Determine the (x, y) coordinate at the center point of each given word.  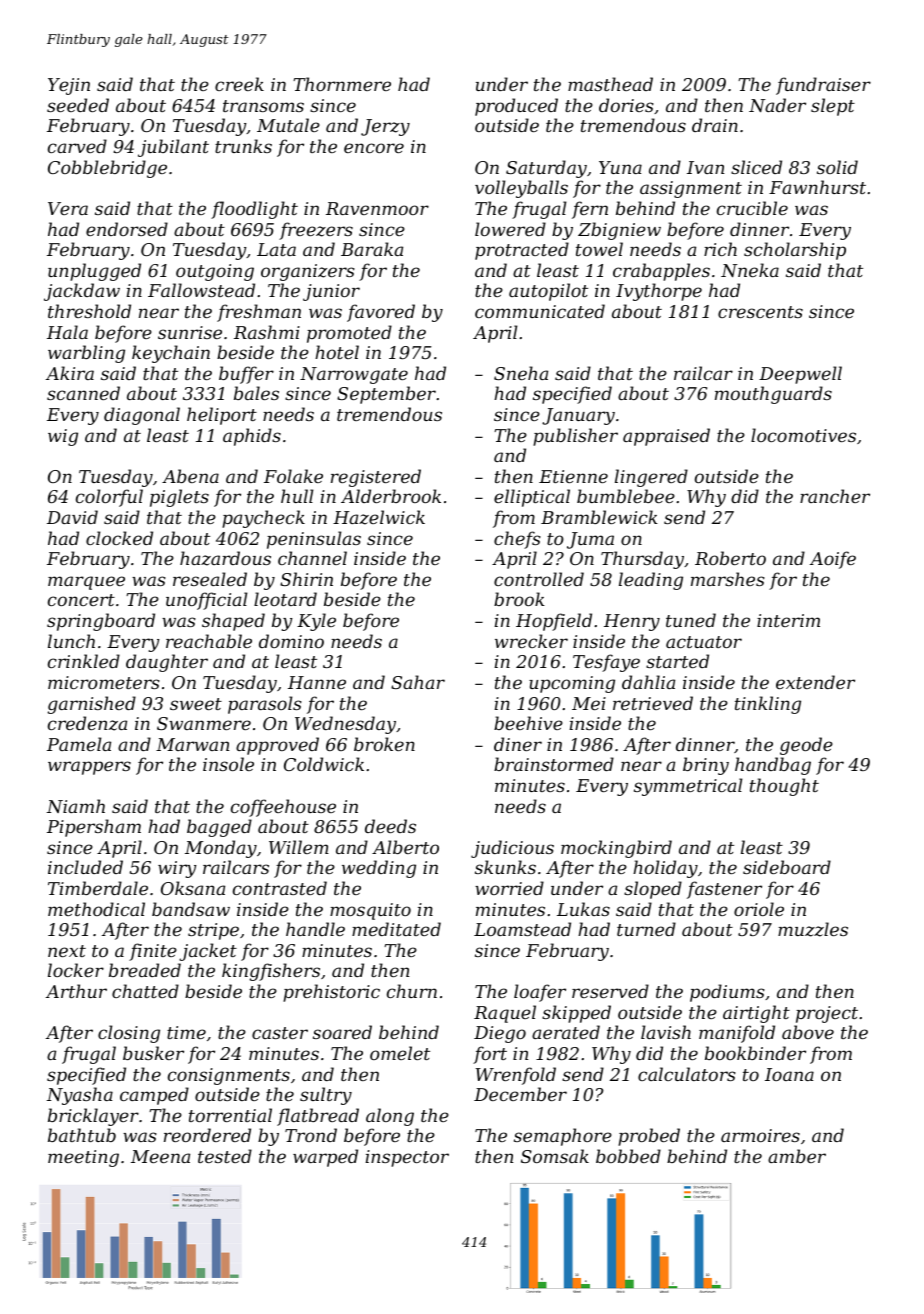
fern (590, 210)
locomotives (803, 435)
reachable (209, 641)
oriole (759, 909)
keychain (171, 354)
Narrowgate (354, 375)
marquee (86, 583)
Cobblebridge (107, 169)
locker (76, 970)
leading (651, 581)
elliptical (532, 498)
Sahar (418, 682)
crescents (760, 312)
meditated (396, 929)
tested (225, 1156)
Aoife (833, 560)
